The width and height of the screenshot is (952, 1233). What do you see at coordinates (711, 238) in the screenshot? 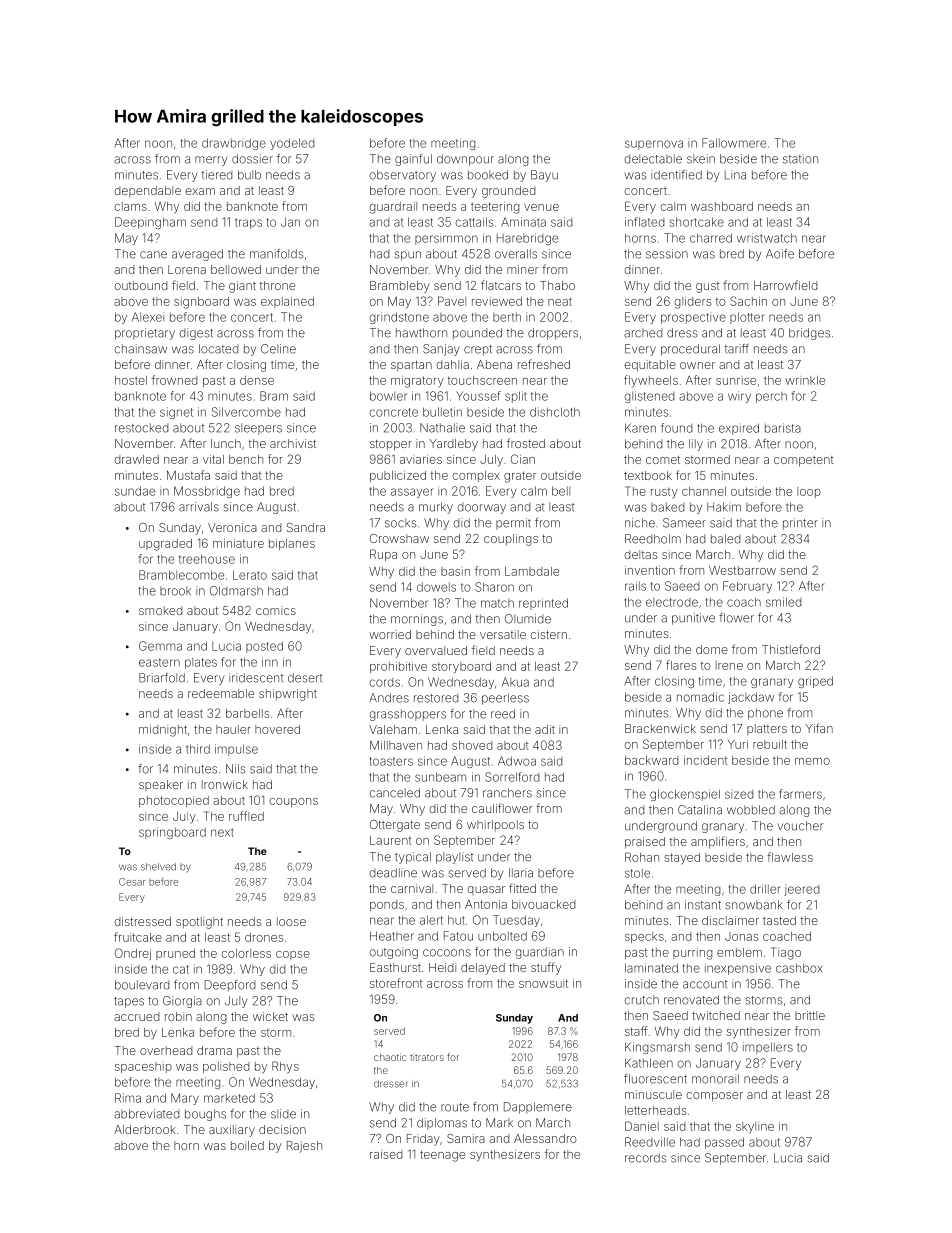
I see `charred` at bounding box center [711, 238].
